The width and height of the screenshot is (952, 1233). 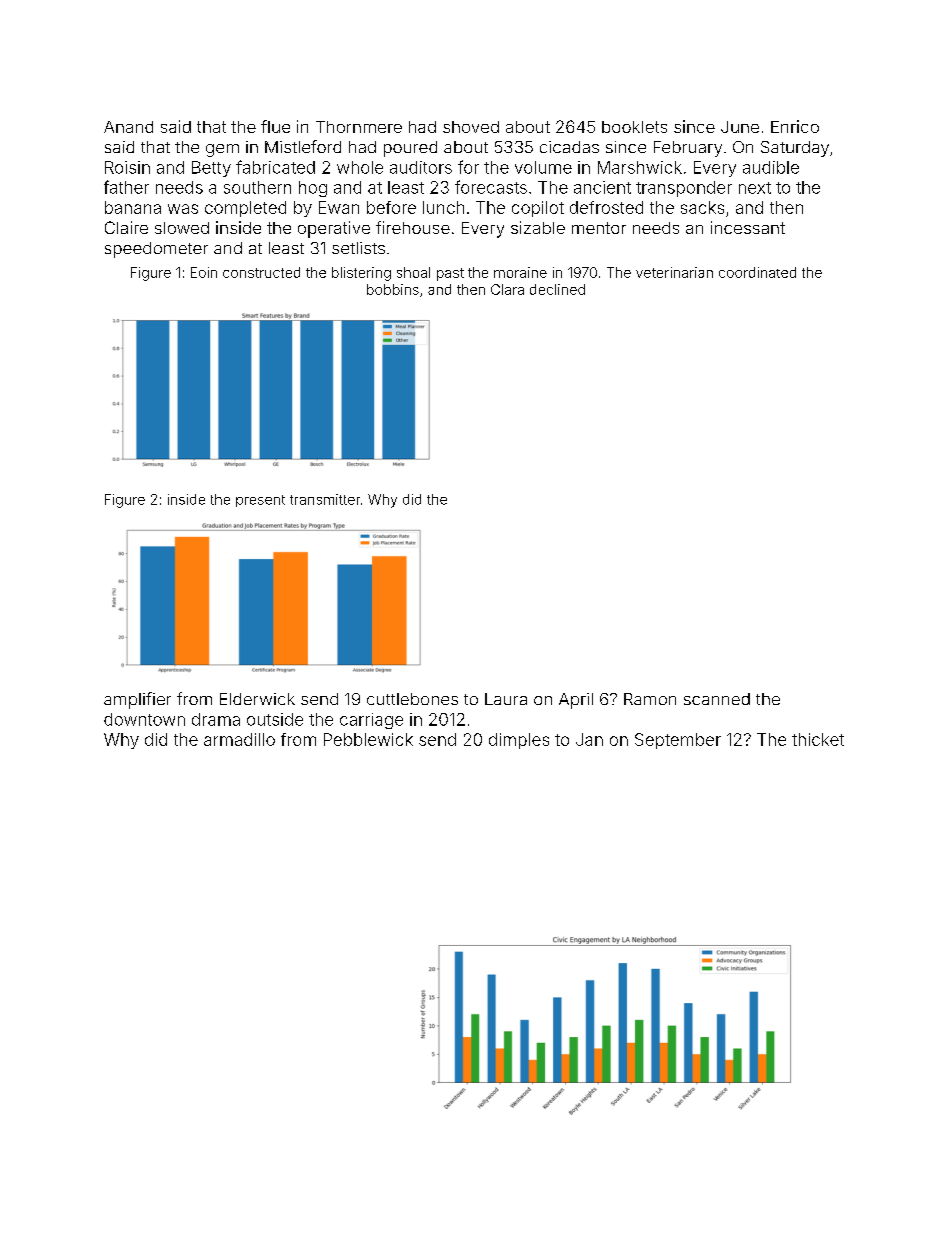 What do you see at coordinates (702, 207) in the screenshot?
I see `sacks` at bounding box center [702, 207].
